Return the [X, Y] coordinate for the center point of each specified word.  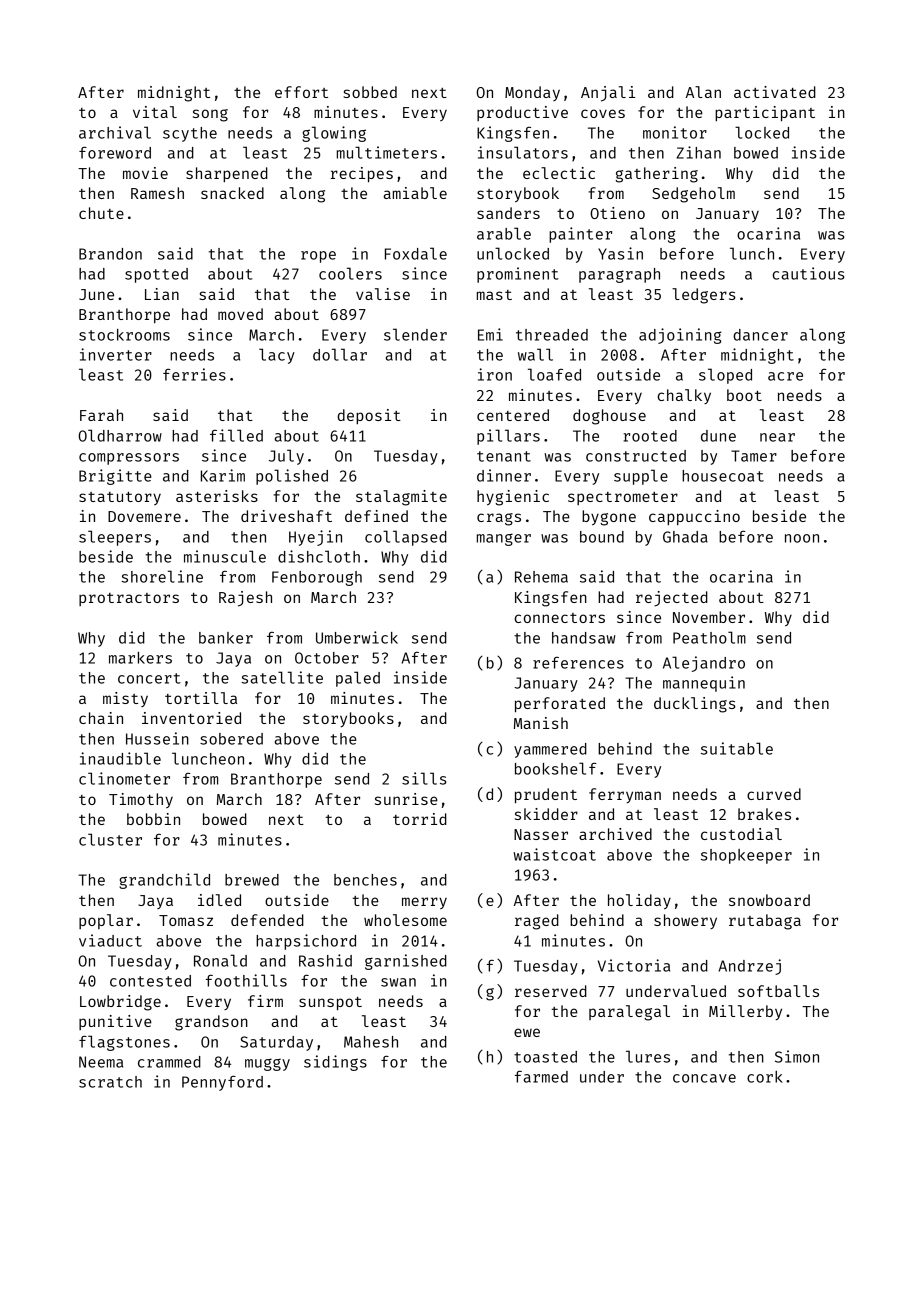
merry [424, 903]
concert [149, 678]
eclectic [559, 173]
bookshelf [556, 768]
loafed [554, 374]
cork [765, 1077]
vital [155, 112]
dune [718, 436]
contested [150, 981]
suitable [737, 748]
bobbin [153, 819]
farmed [541, 1076]
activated [775, 92]
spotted [156, 275]
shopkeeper [746, 856]
